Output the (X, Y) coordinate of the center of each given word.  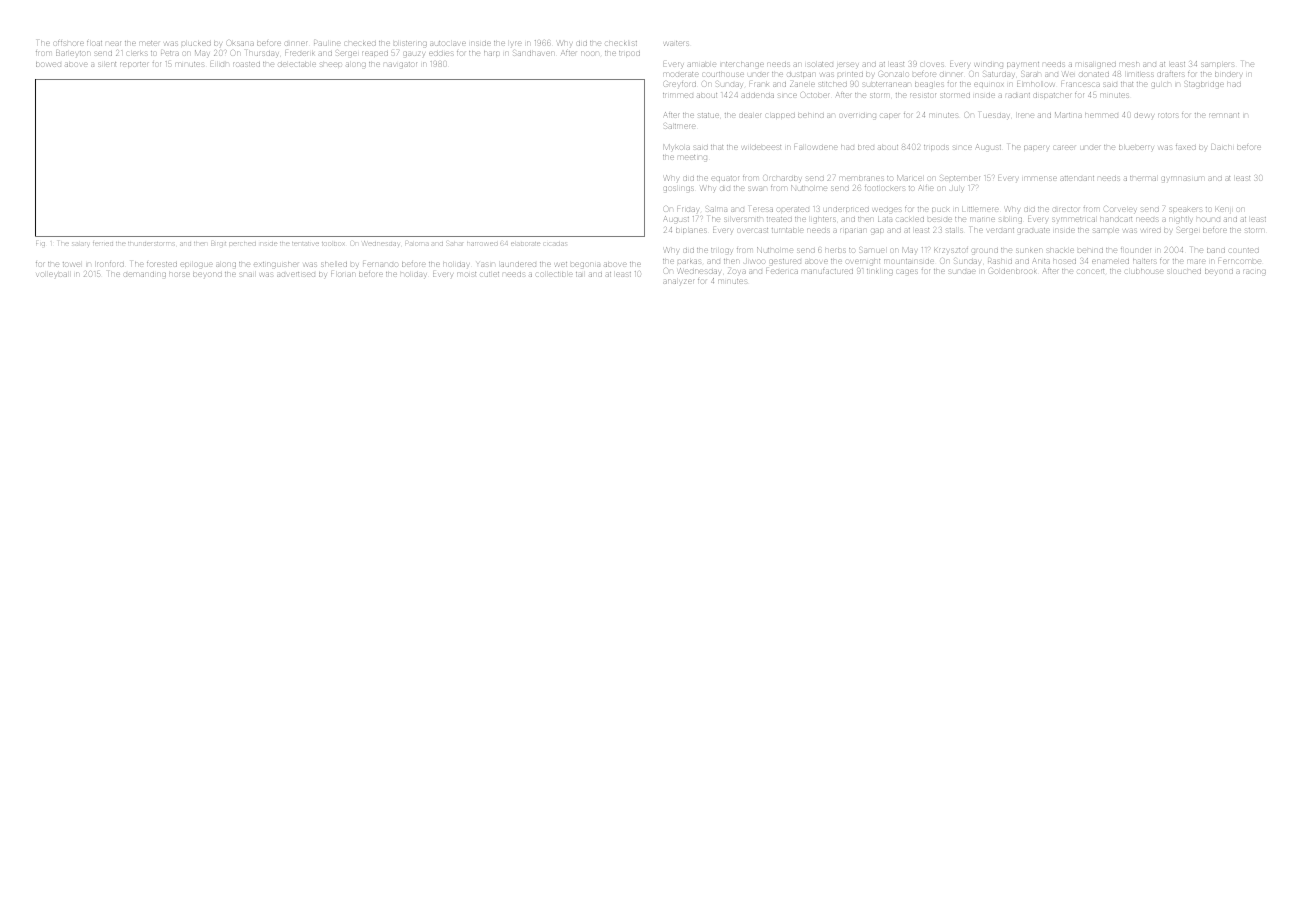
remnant (1224, 115)
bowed (48, 64)
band (1216, 250)
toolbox (333, 244)
